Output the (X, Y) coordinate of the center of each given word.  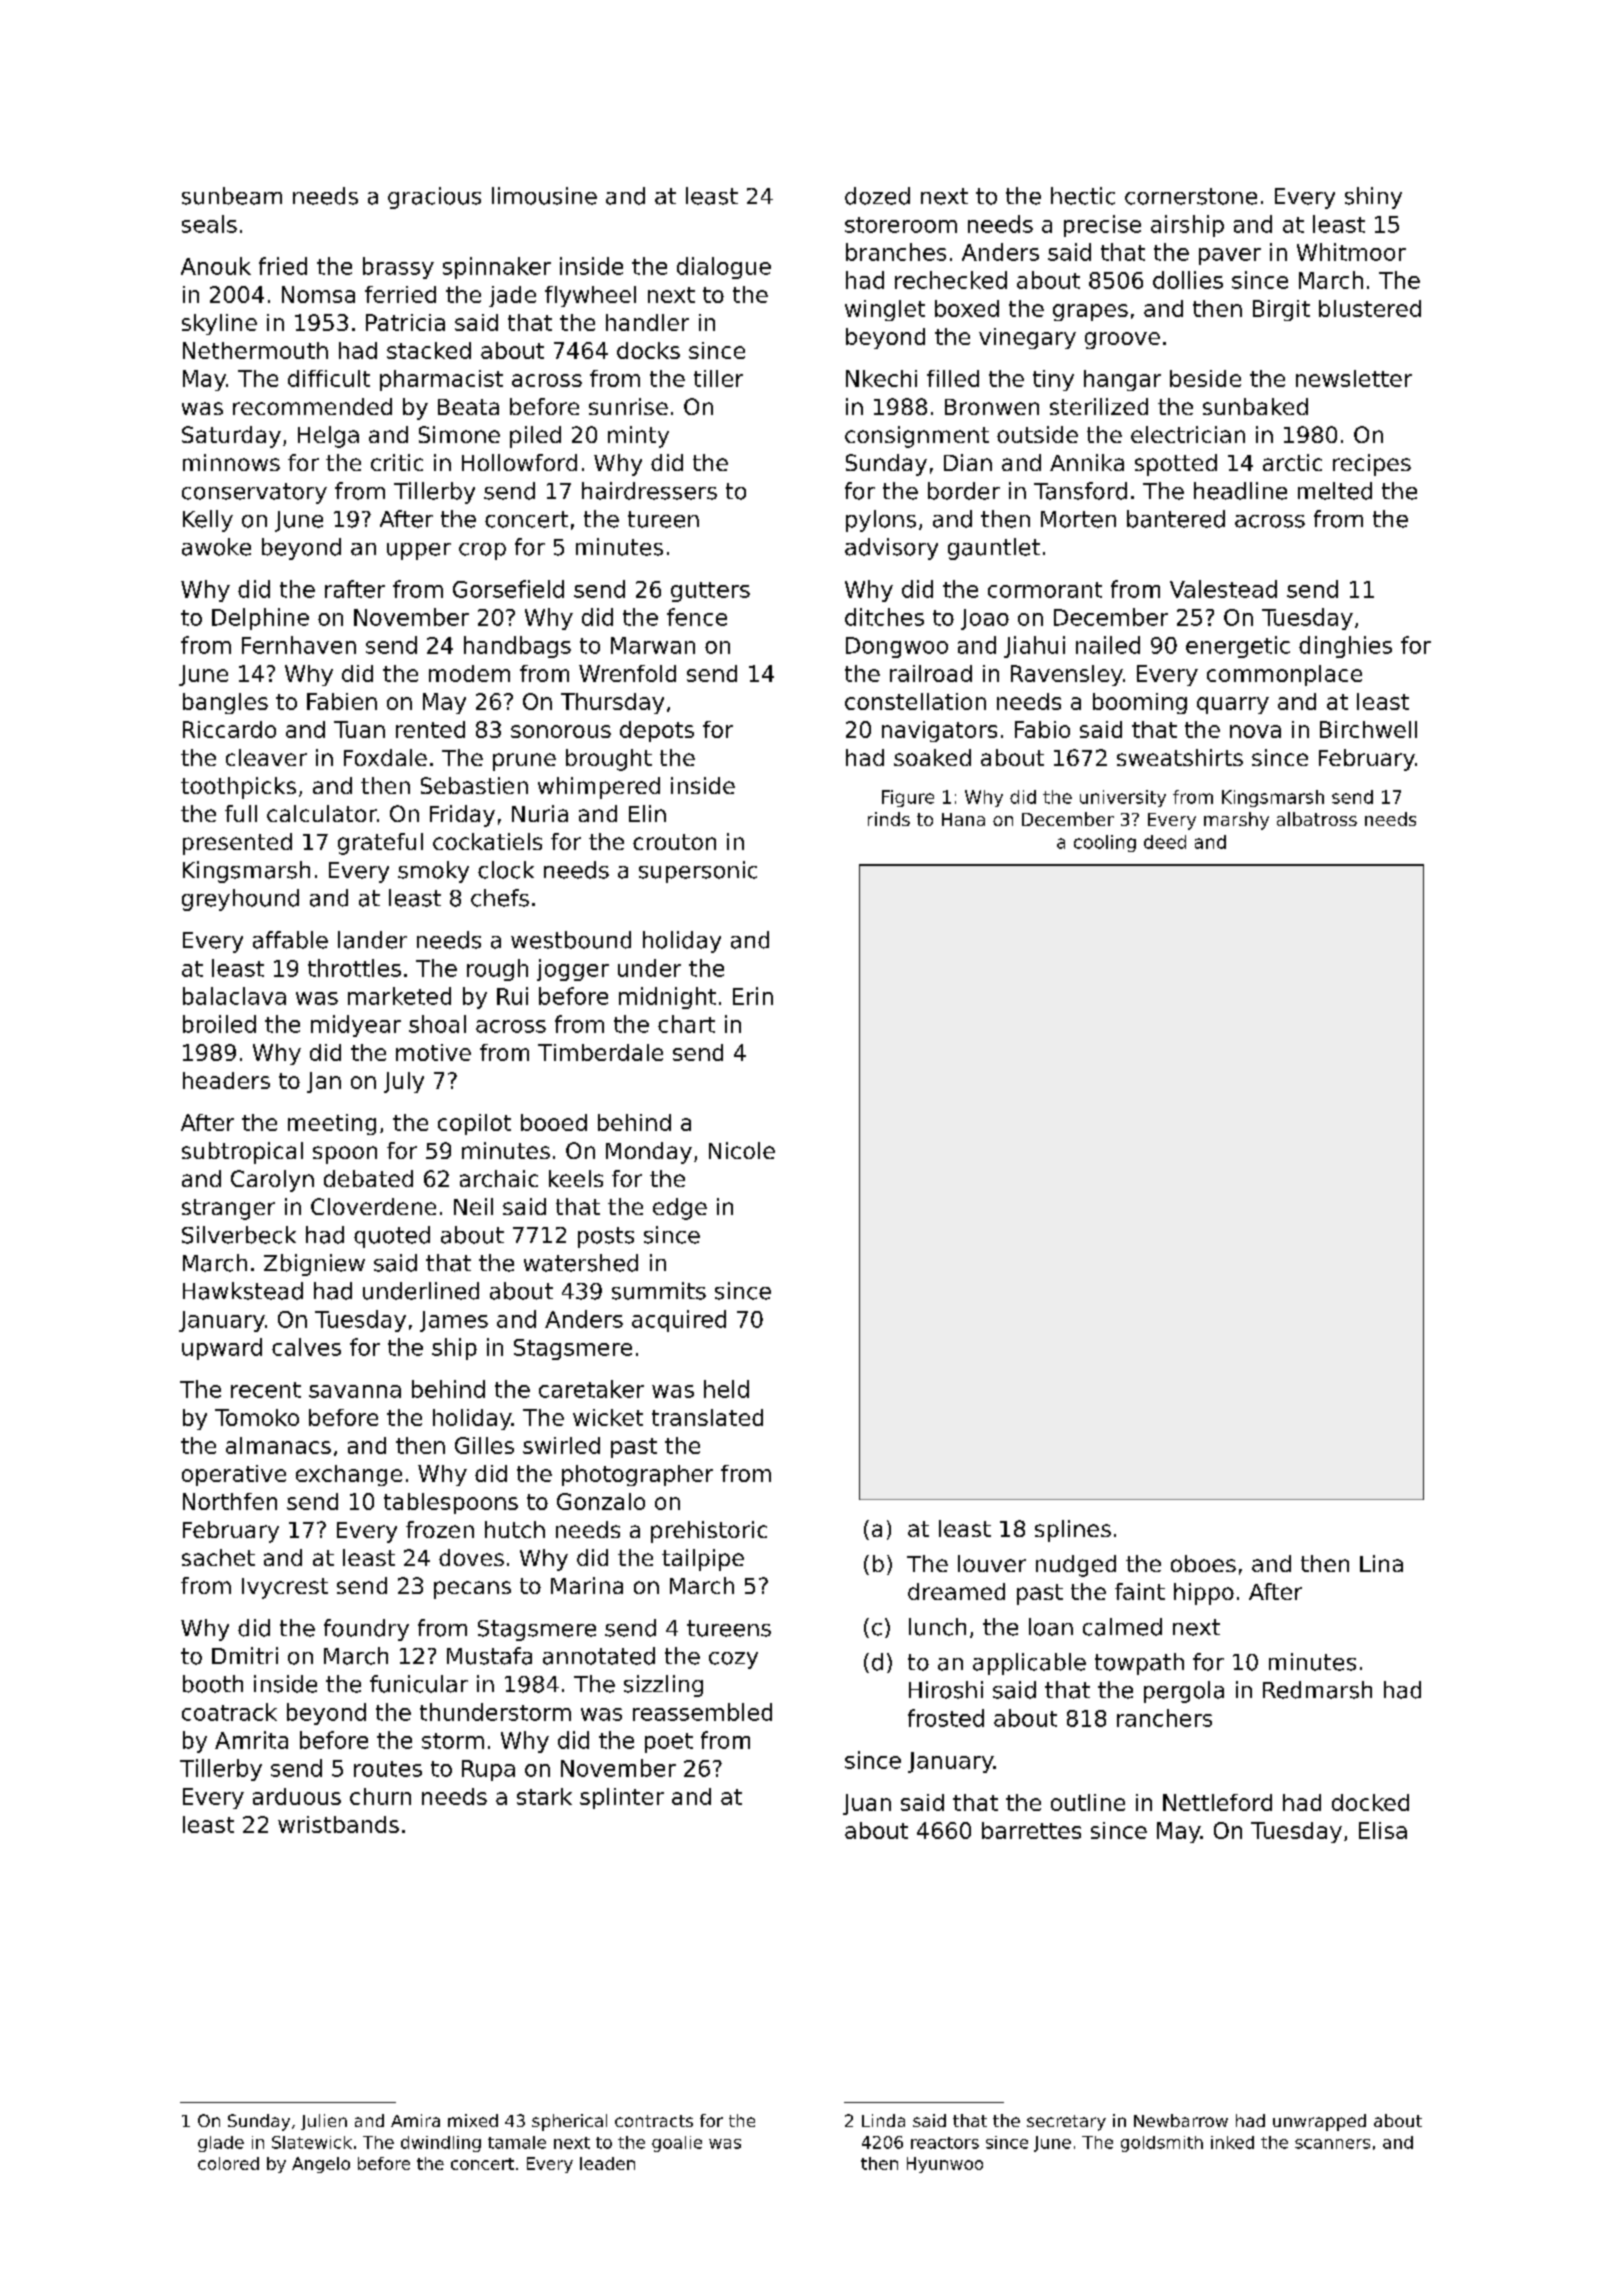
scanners (1332, 2144)
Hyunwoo (945, 2165)
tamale (517, 2142)
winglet (885, 310)
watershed (581, 1263)
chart (686, 1024)
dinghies (1345, 647)
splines (1073, 1531)
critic (397, 462)
